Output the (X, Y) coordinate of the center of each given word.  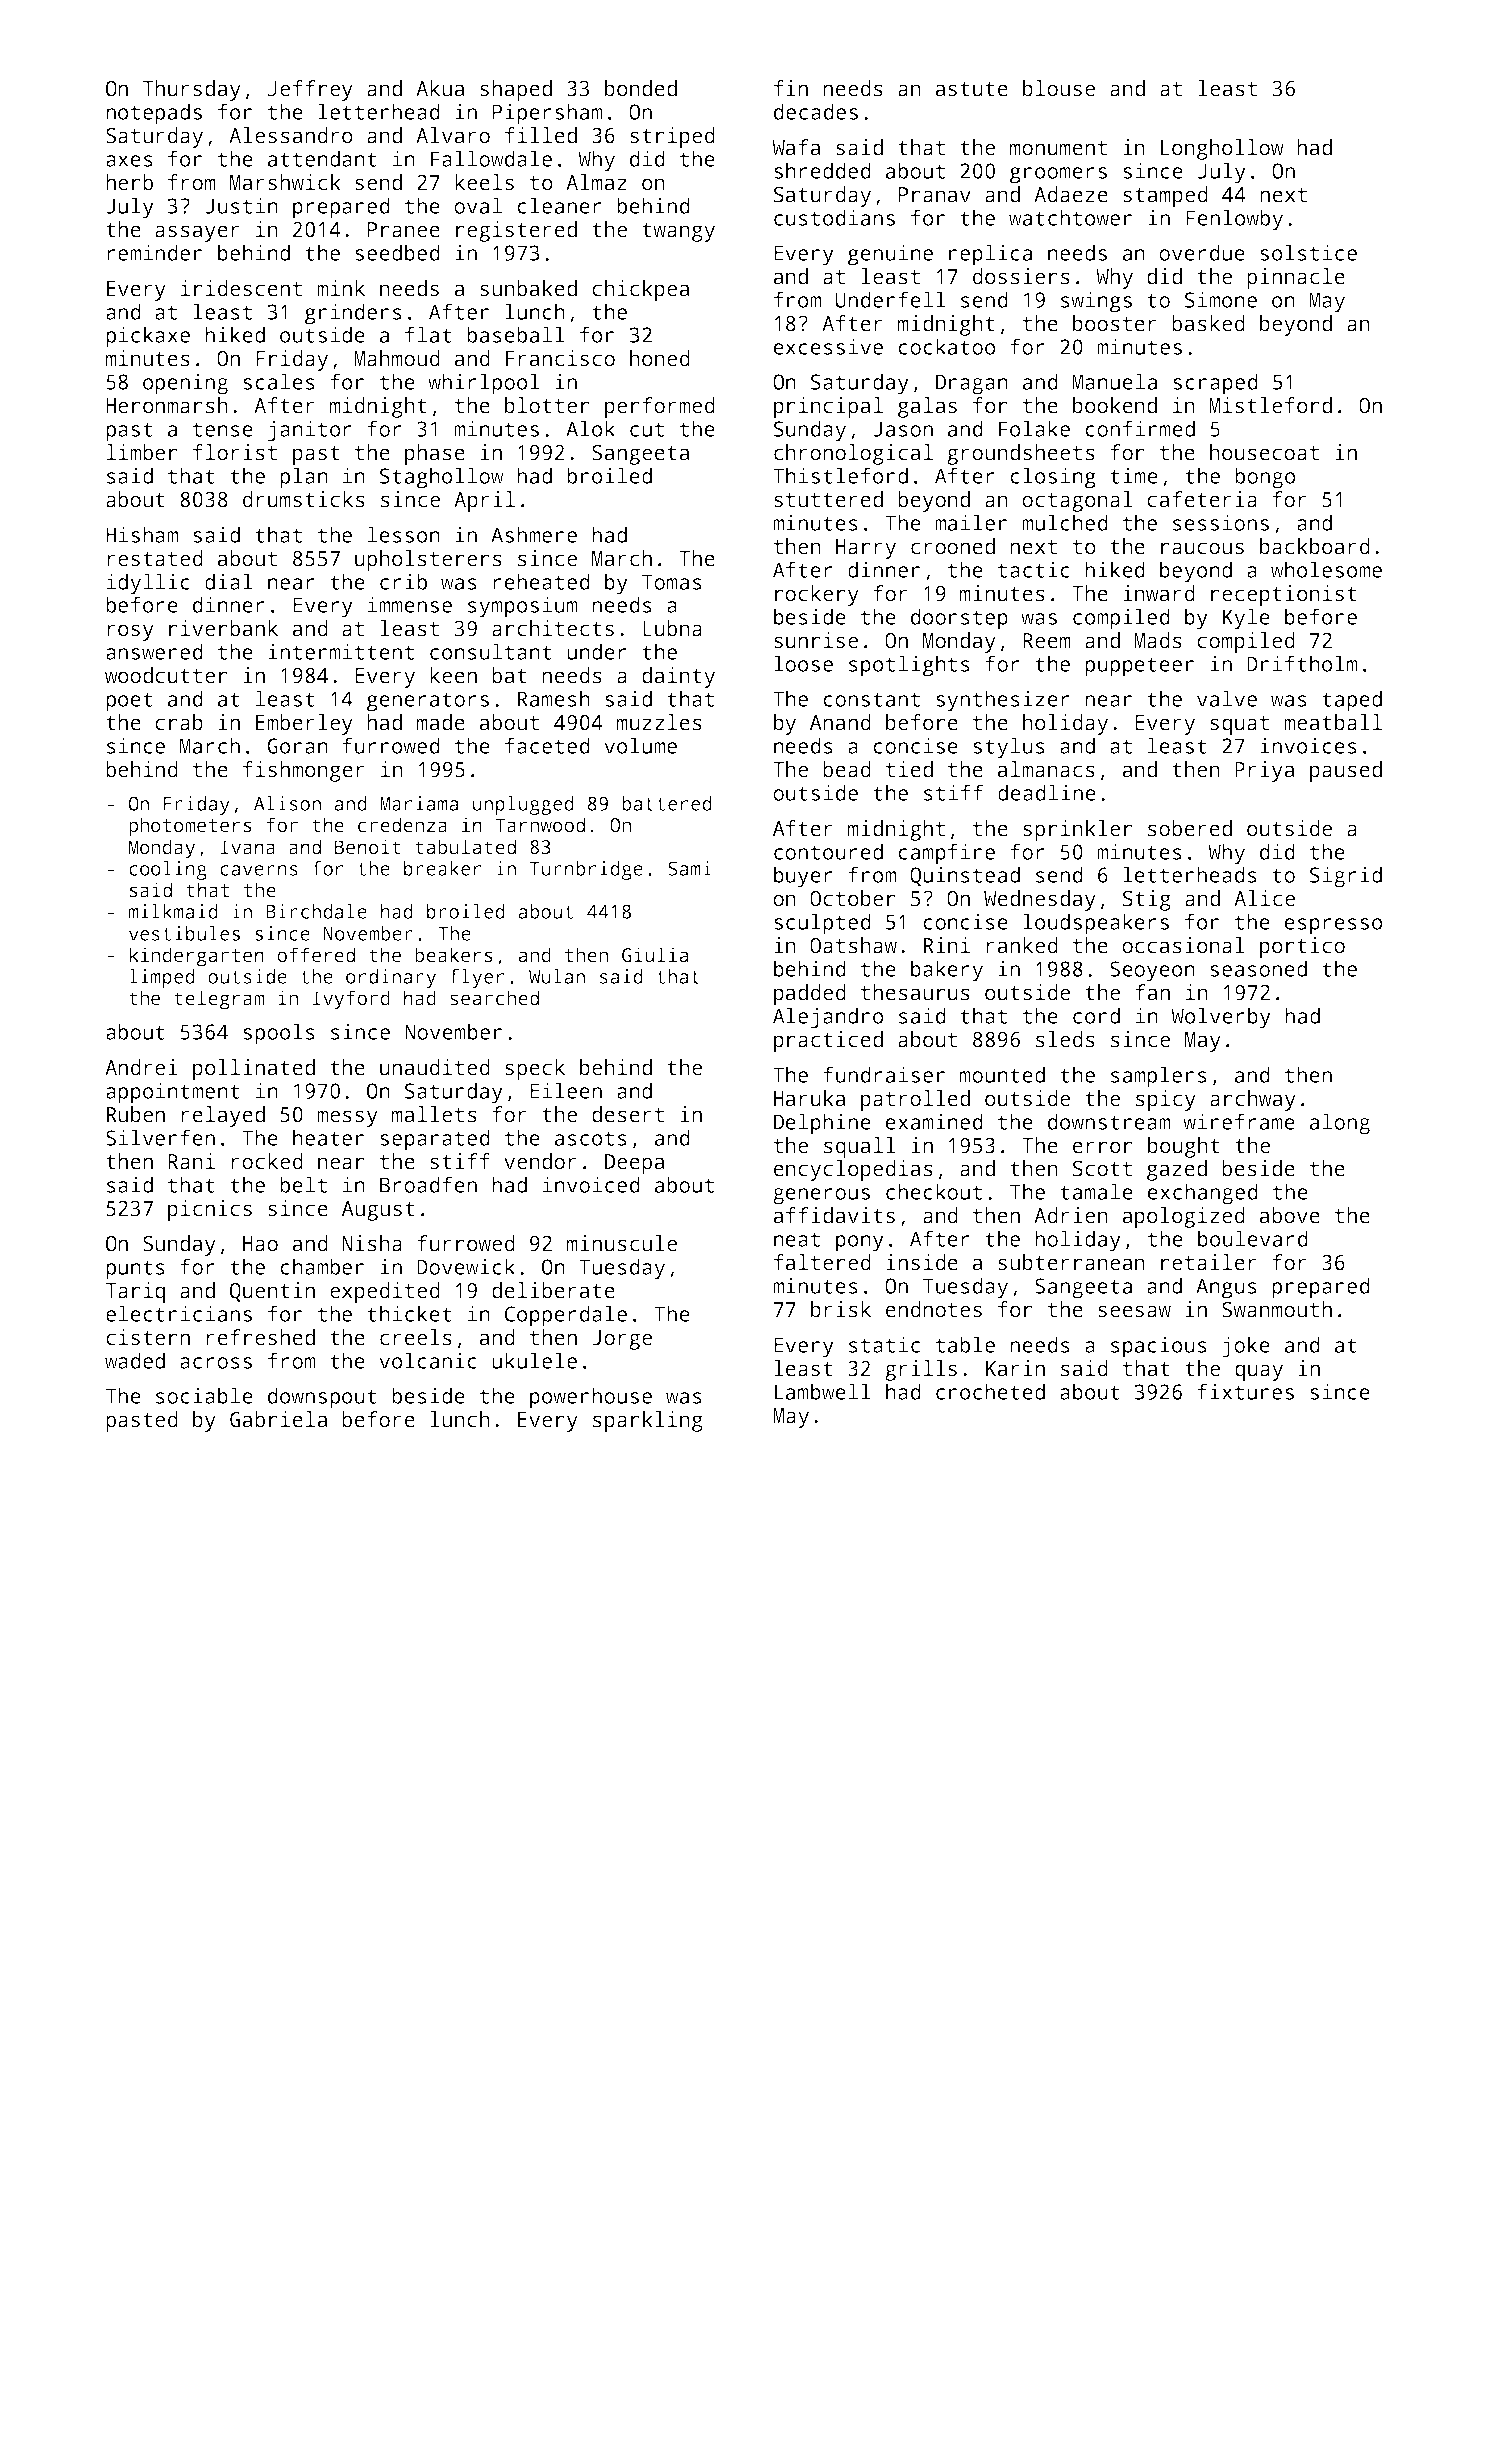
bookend (1115, 405)
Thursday (192, 90)
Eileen (566, 1090)
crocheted (990, 1391)
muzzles (659, 722)
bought (1184, 1147)
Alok (590, 428)
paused (1346, 771)
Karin (1015, 1368)
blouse (1059, 88)
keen (453, 675)
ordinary (391, 978)
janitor (310, 431)
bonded (641, 88)
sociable (204, 1395)
